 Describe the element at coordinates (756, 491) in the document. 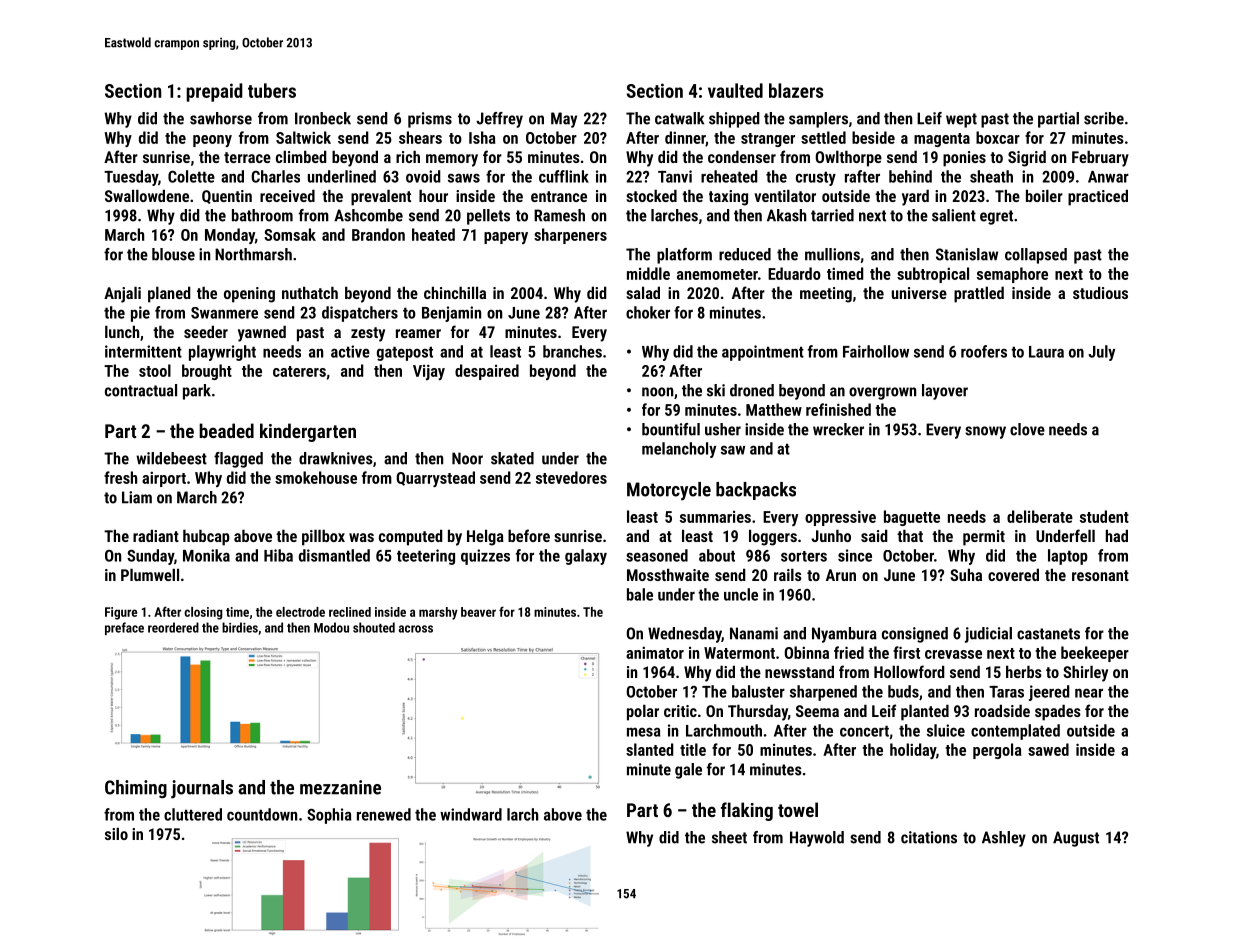

I see `backpacks` at that location.
